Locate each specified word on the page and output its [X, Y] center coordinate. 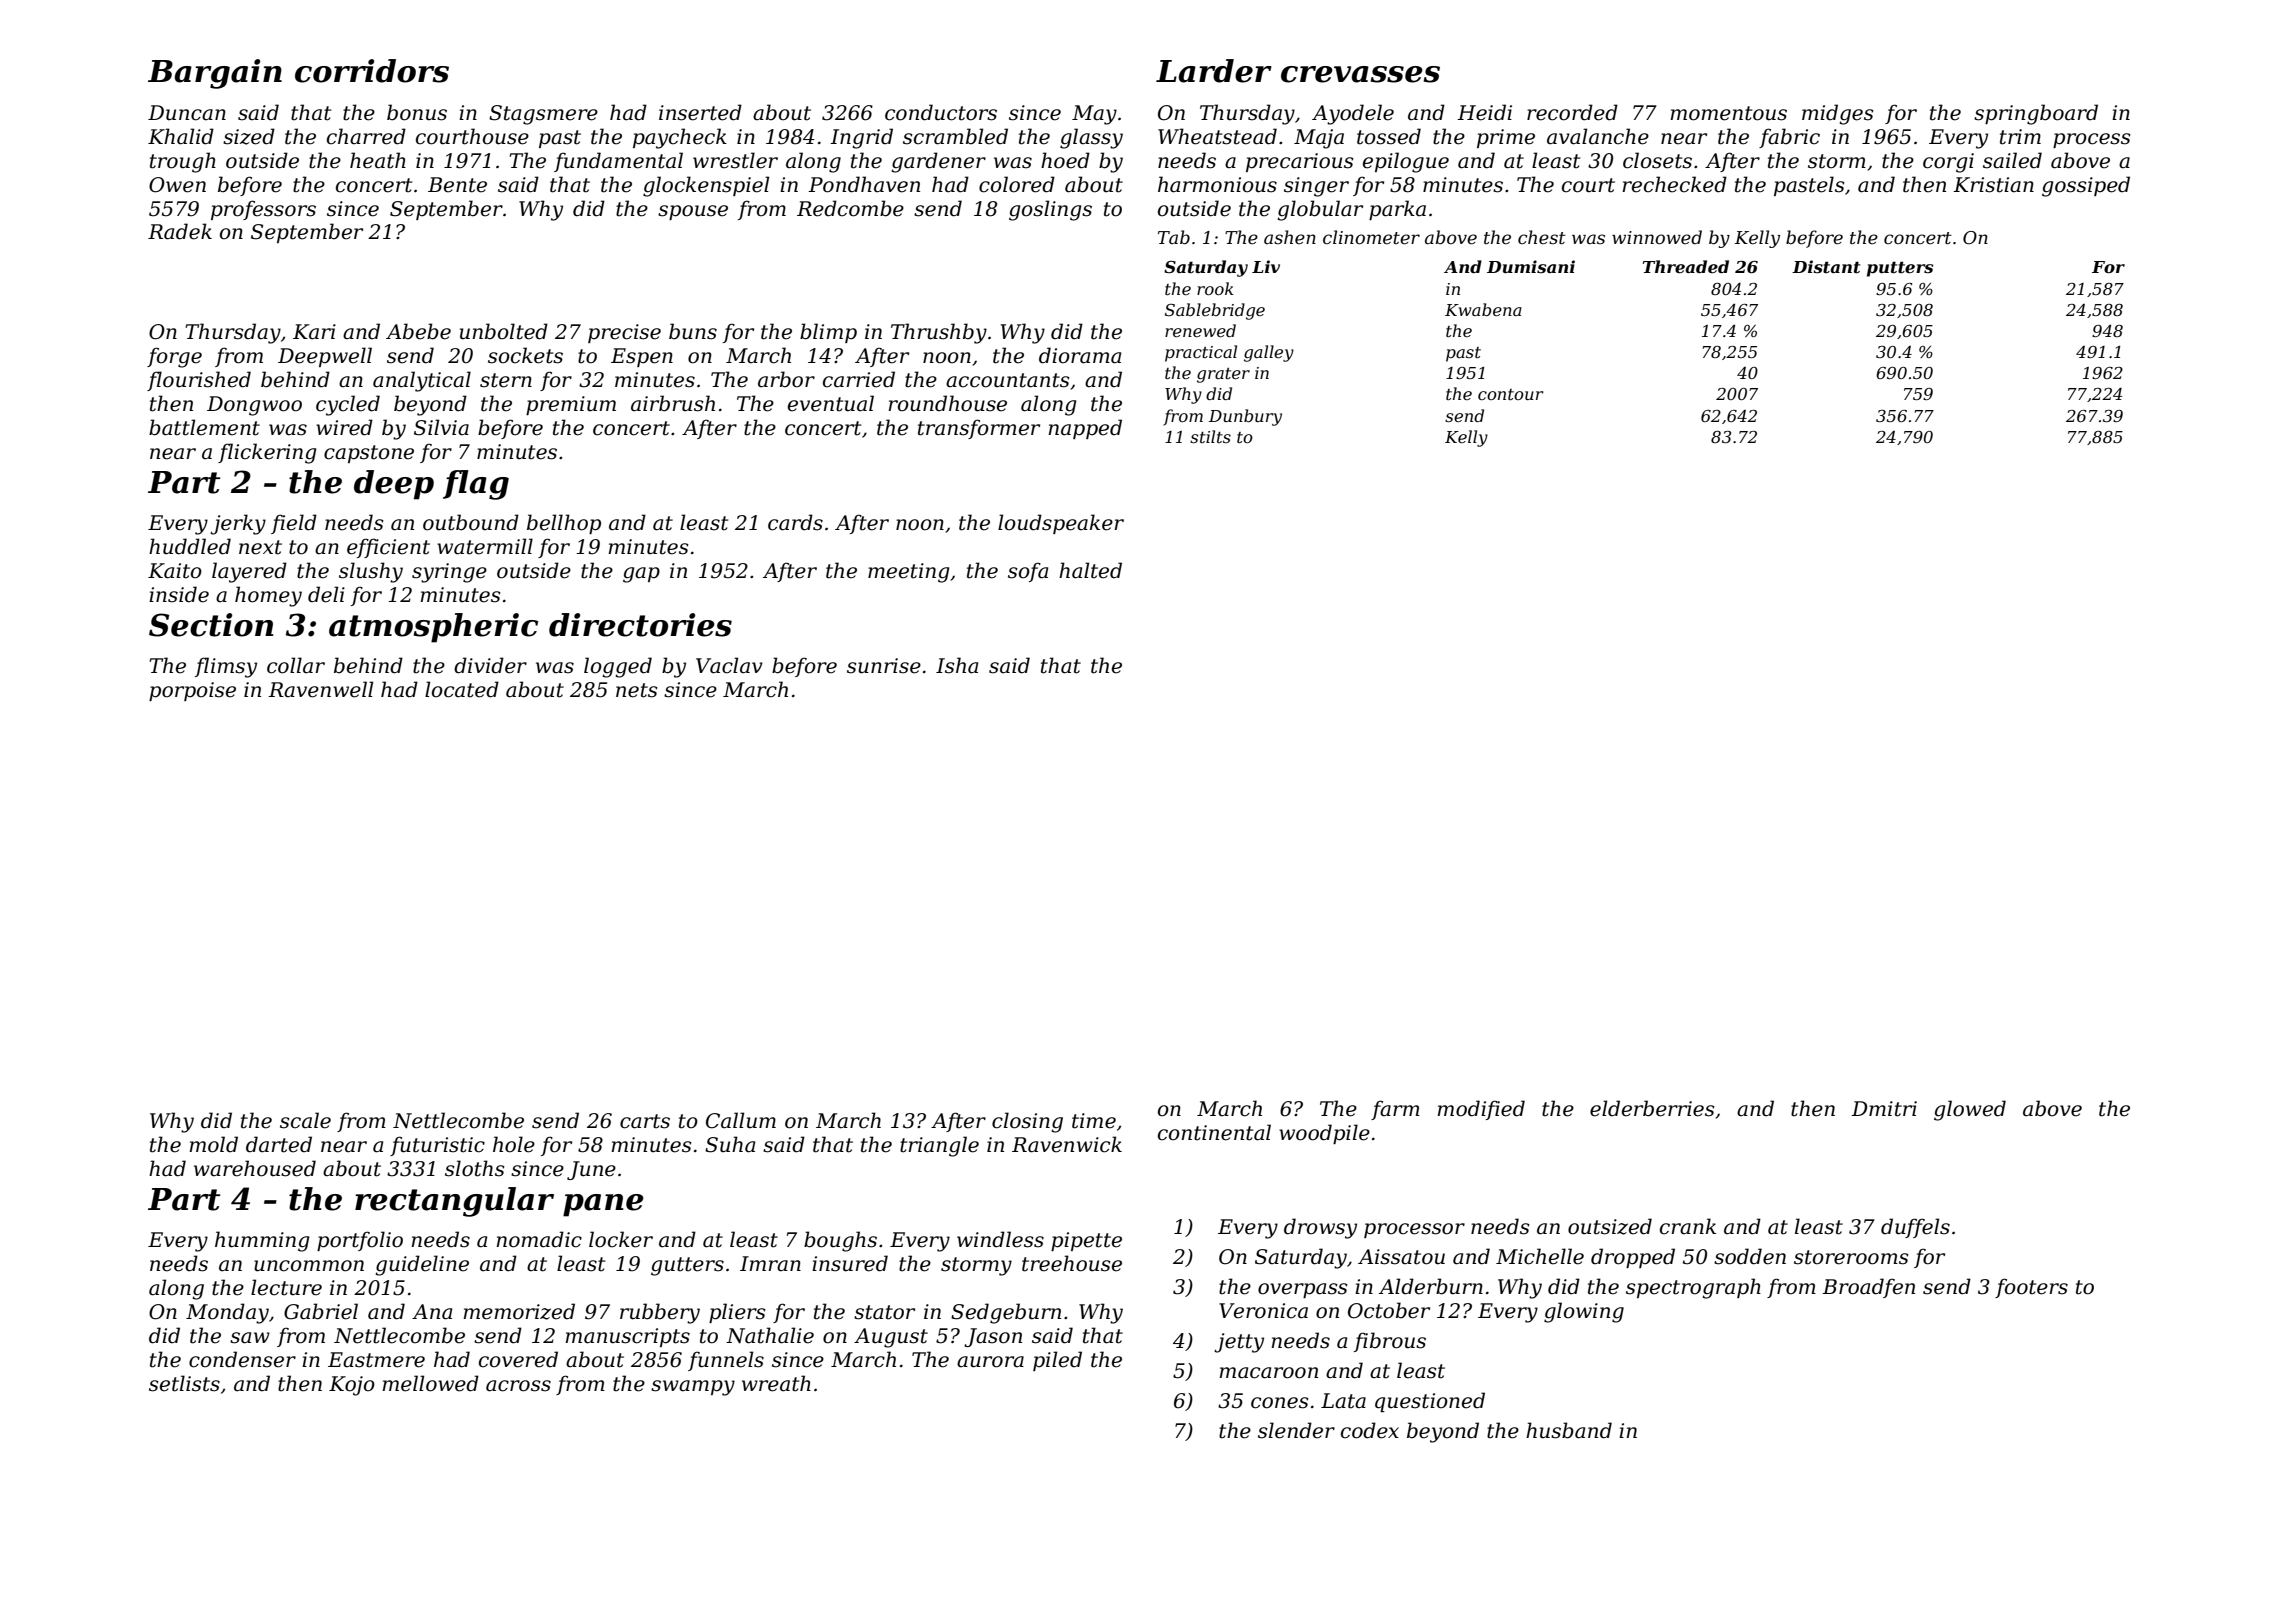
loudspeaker [1061, 524]
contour [1510, 394]
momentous [1728, 113]
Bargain [215, 74]
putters [1900, 269]
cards [795, 522]
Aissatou [1401, 1257]
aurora [990, 1362]
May [1094, 115]
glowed [1970, 1110]
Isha [957, 665]
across [518, 1386]
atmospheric [433, 628]
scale [305, 1120]
